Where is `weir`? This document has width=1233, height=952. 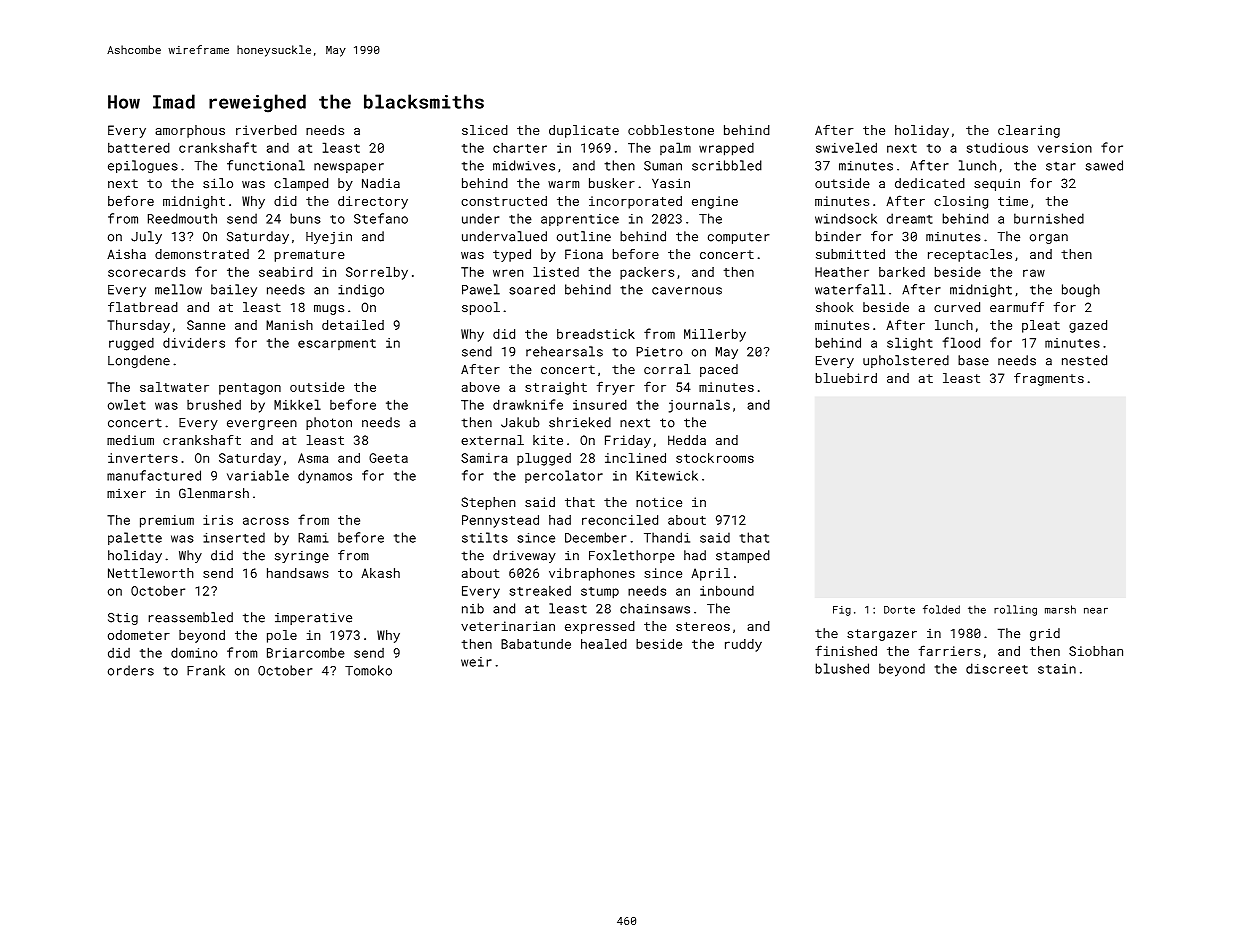
weir is located at coordinates (476, 662).
